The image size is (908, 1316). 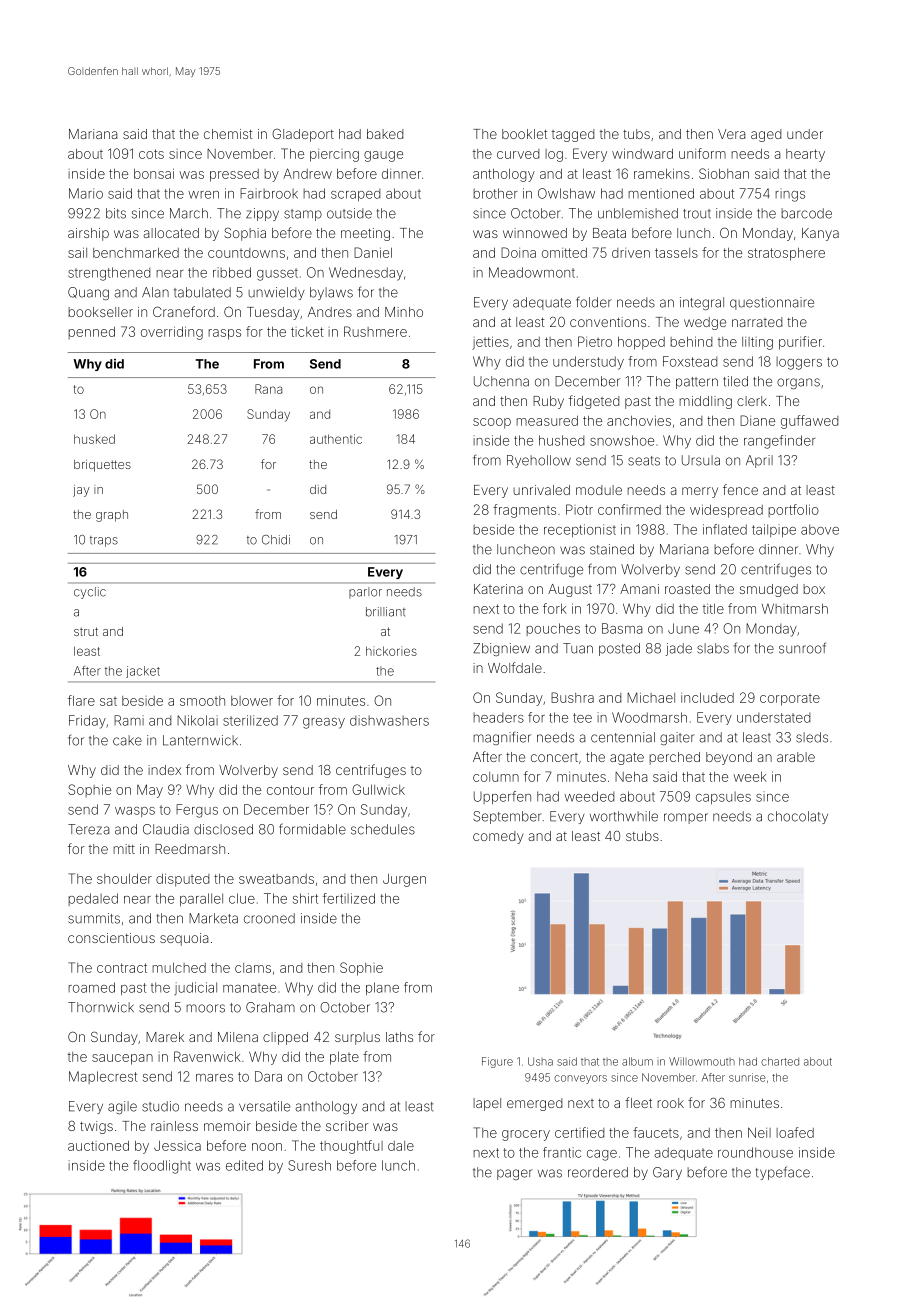 What do you see at coordinates (98, 1146) in the screenshot?
I see `auctioned` at bounding box center [98, 1146].
